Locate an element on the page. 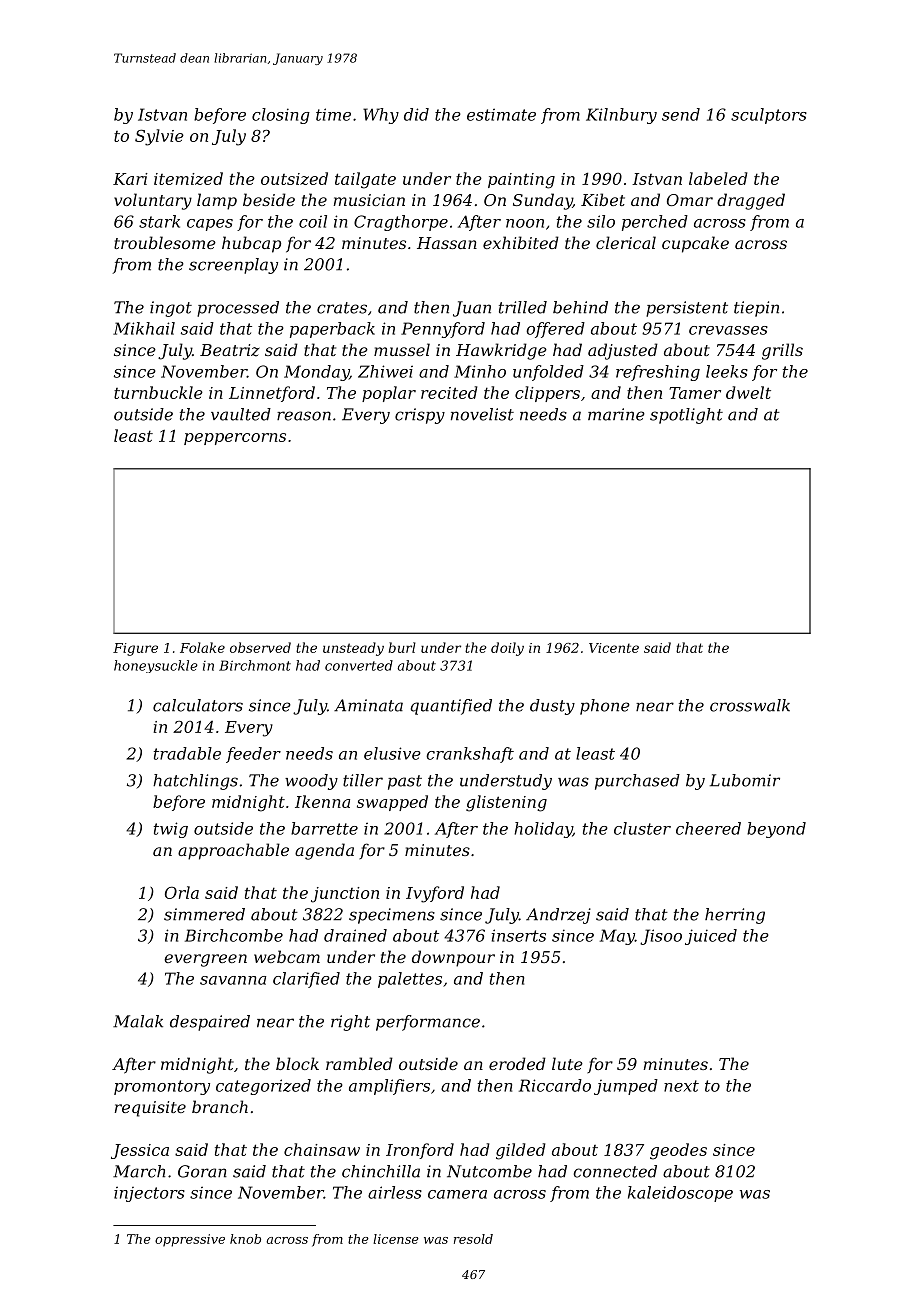 Image resolution: width=924 pixels, height=1314 pixels. herring is located at coordinates (735, 916).
